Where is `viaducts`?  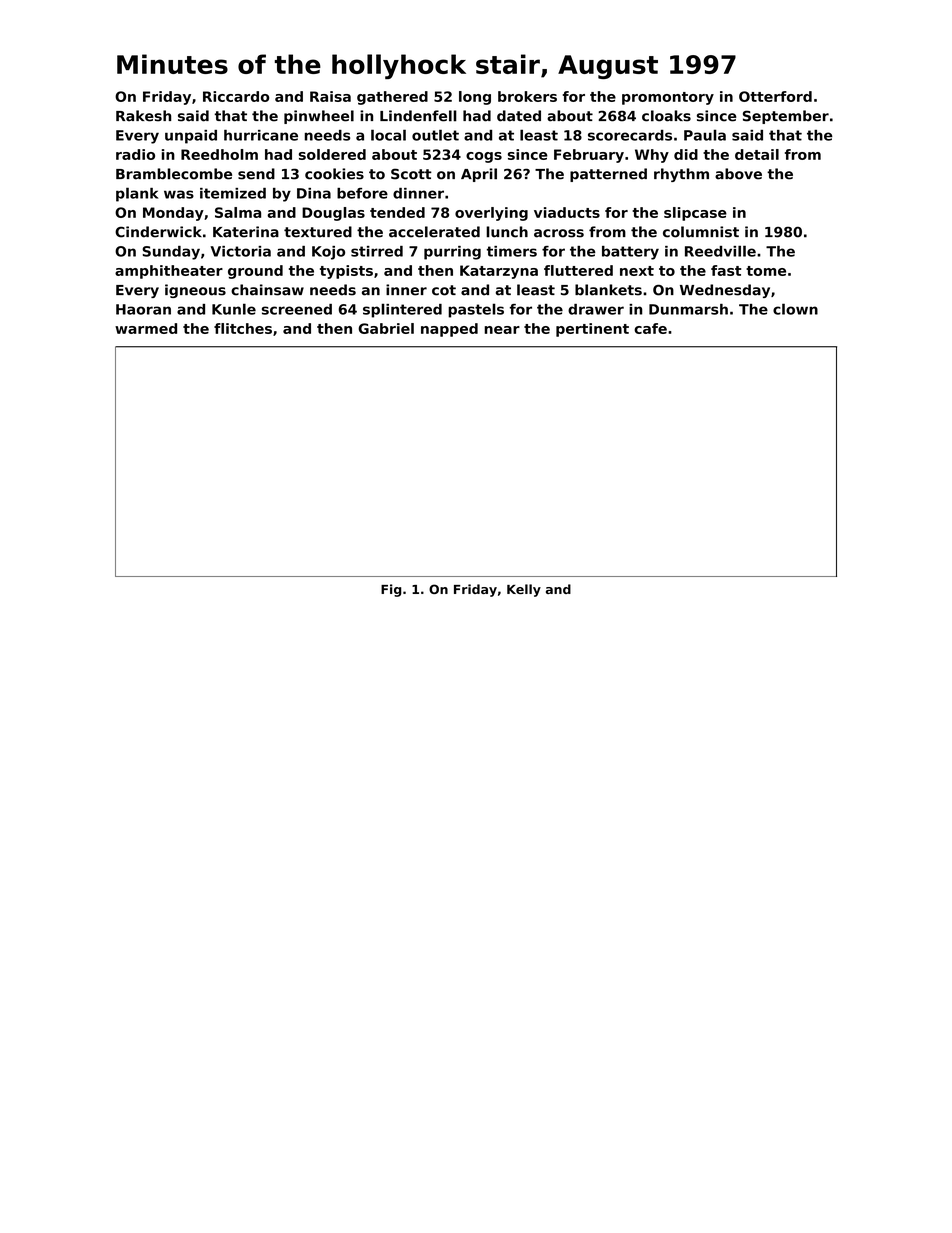 viaducts is located at coordinates (567, 212).
